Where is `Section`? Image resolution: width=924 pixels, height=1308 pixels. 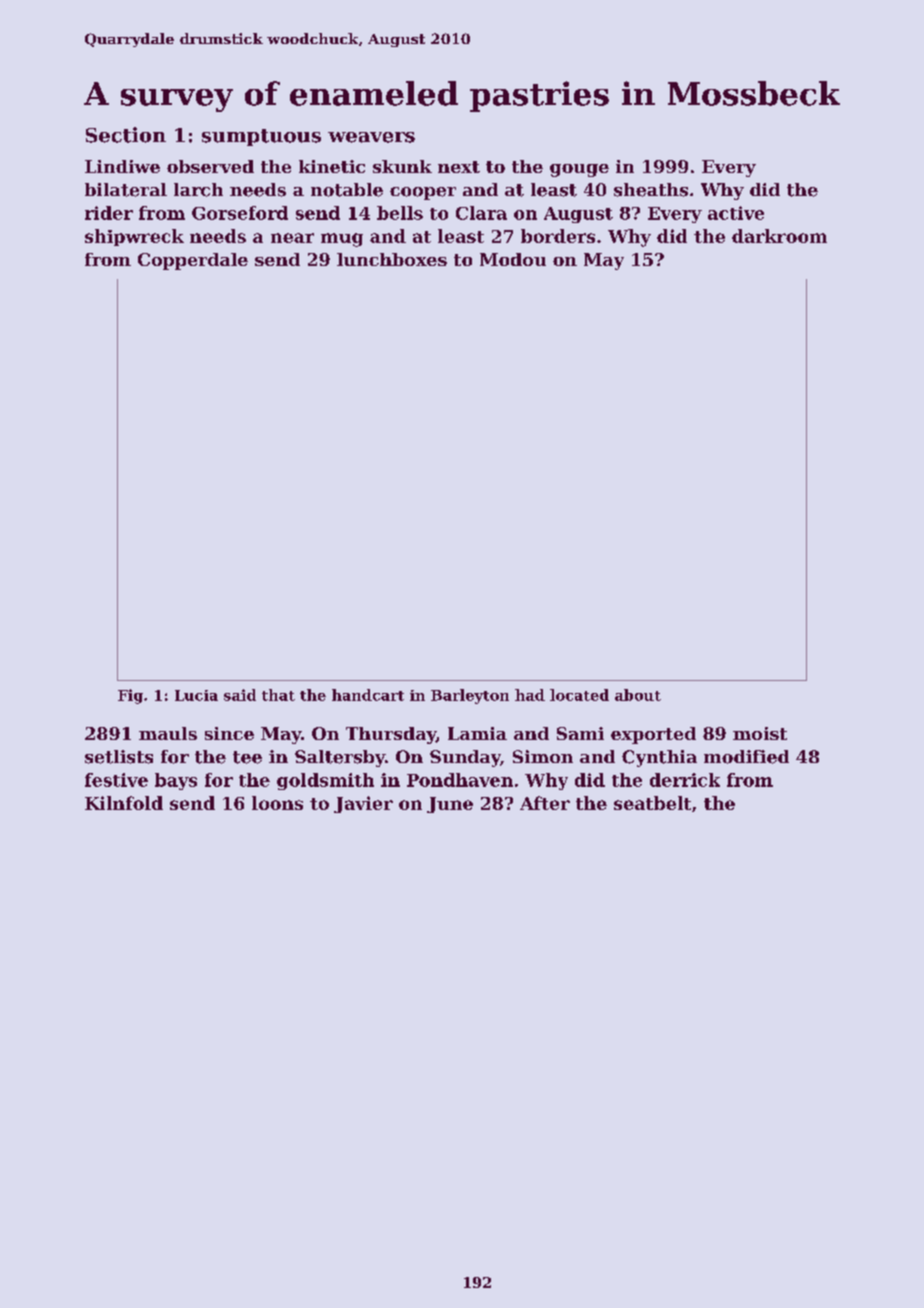 Section is located at coordinates (126, 135).
